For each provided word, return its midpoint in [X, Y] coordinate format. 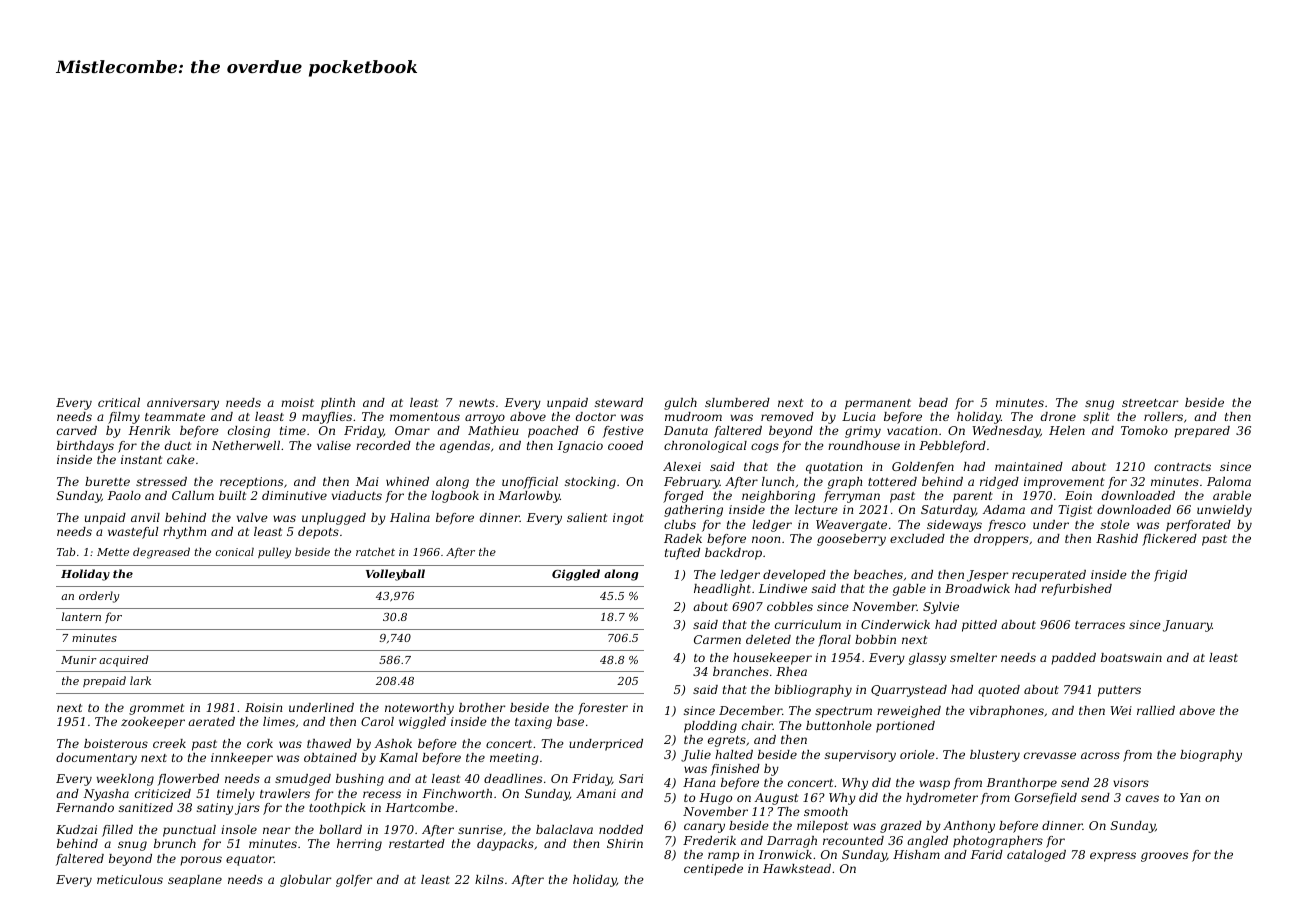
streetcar [1150, 403]
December [750, 710]
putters [1119, 691]
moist [297, 402]
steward [619, 402]
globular [305, 881]
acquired [123, 661]
